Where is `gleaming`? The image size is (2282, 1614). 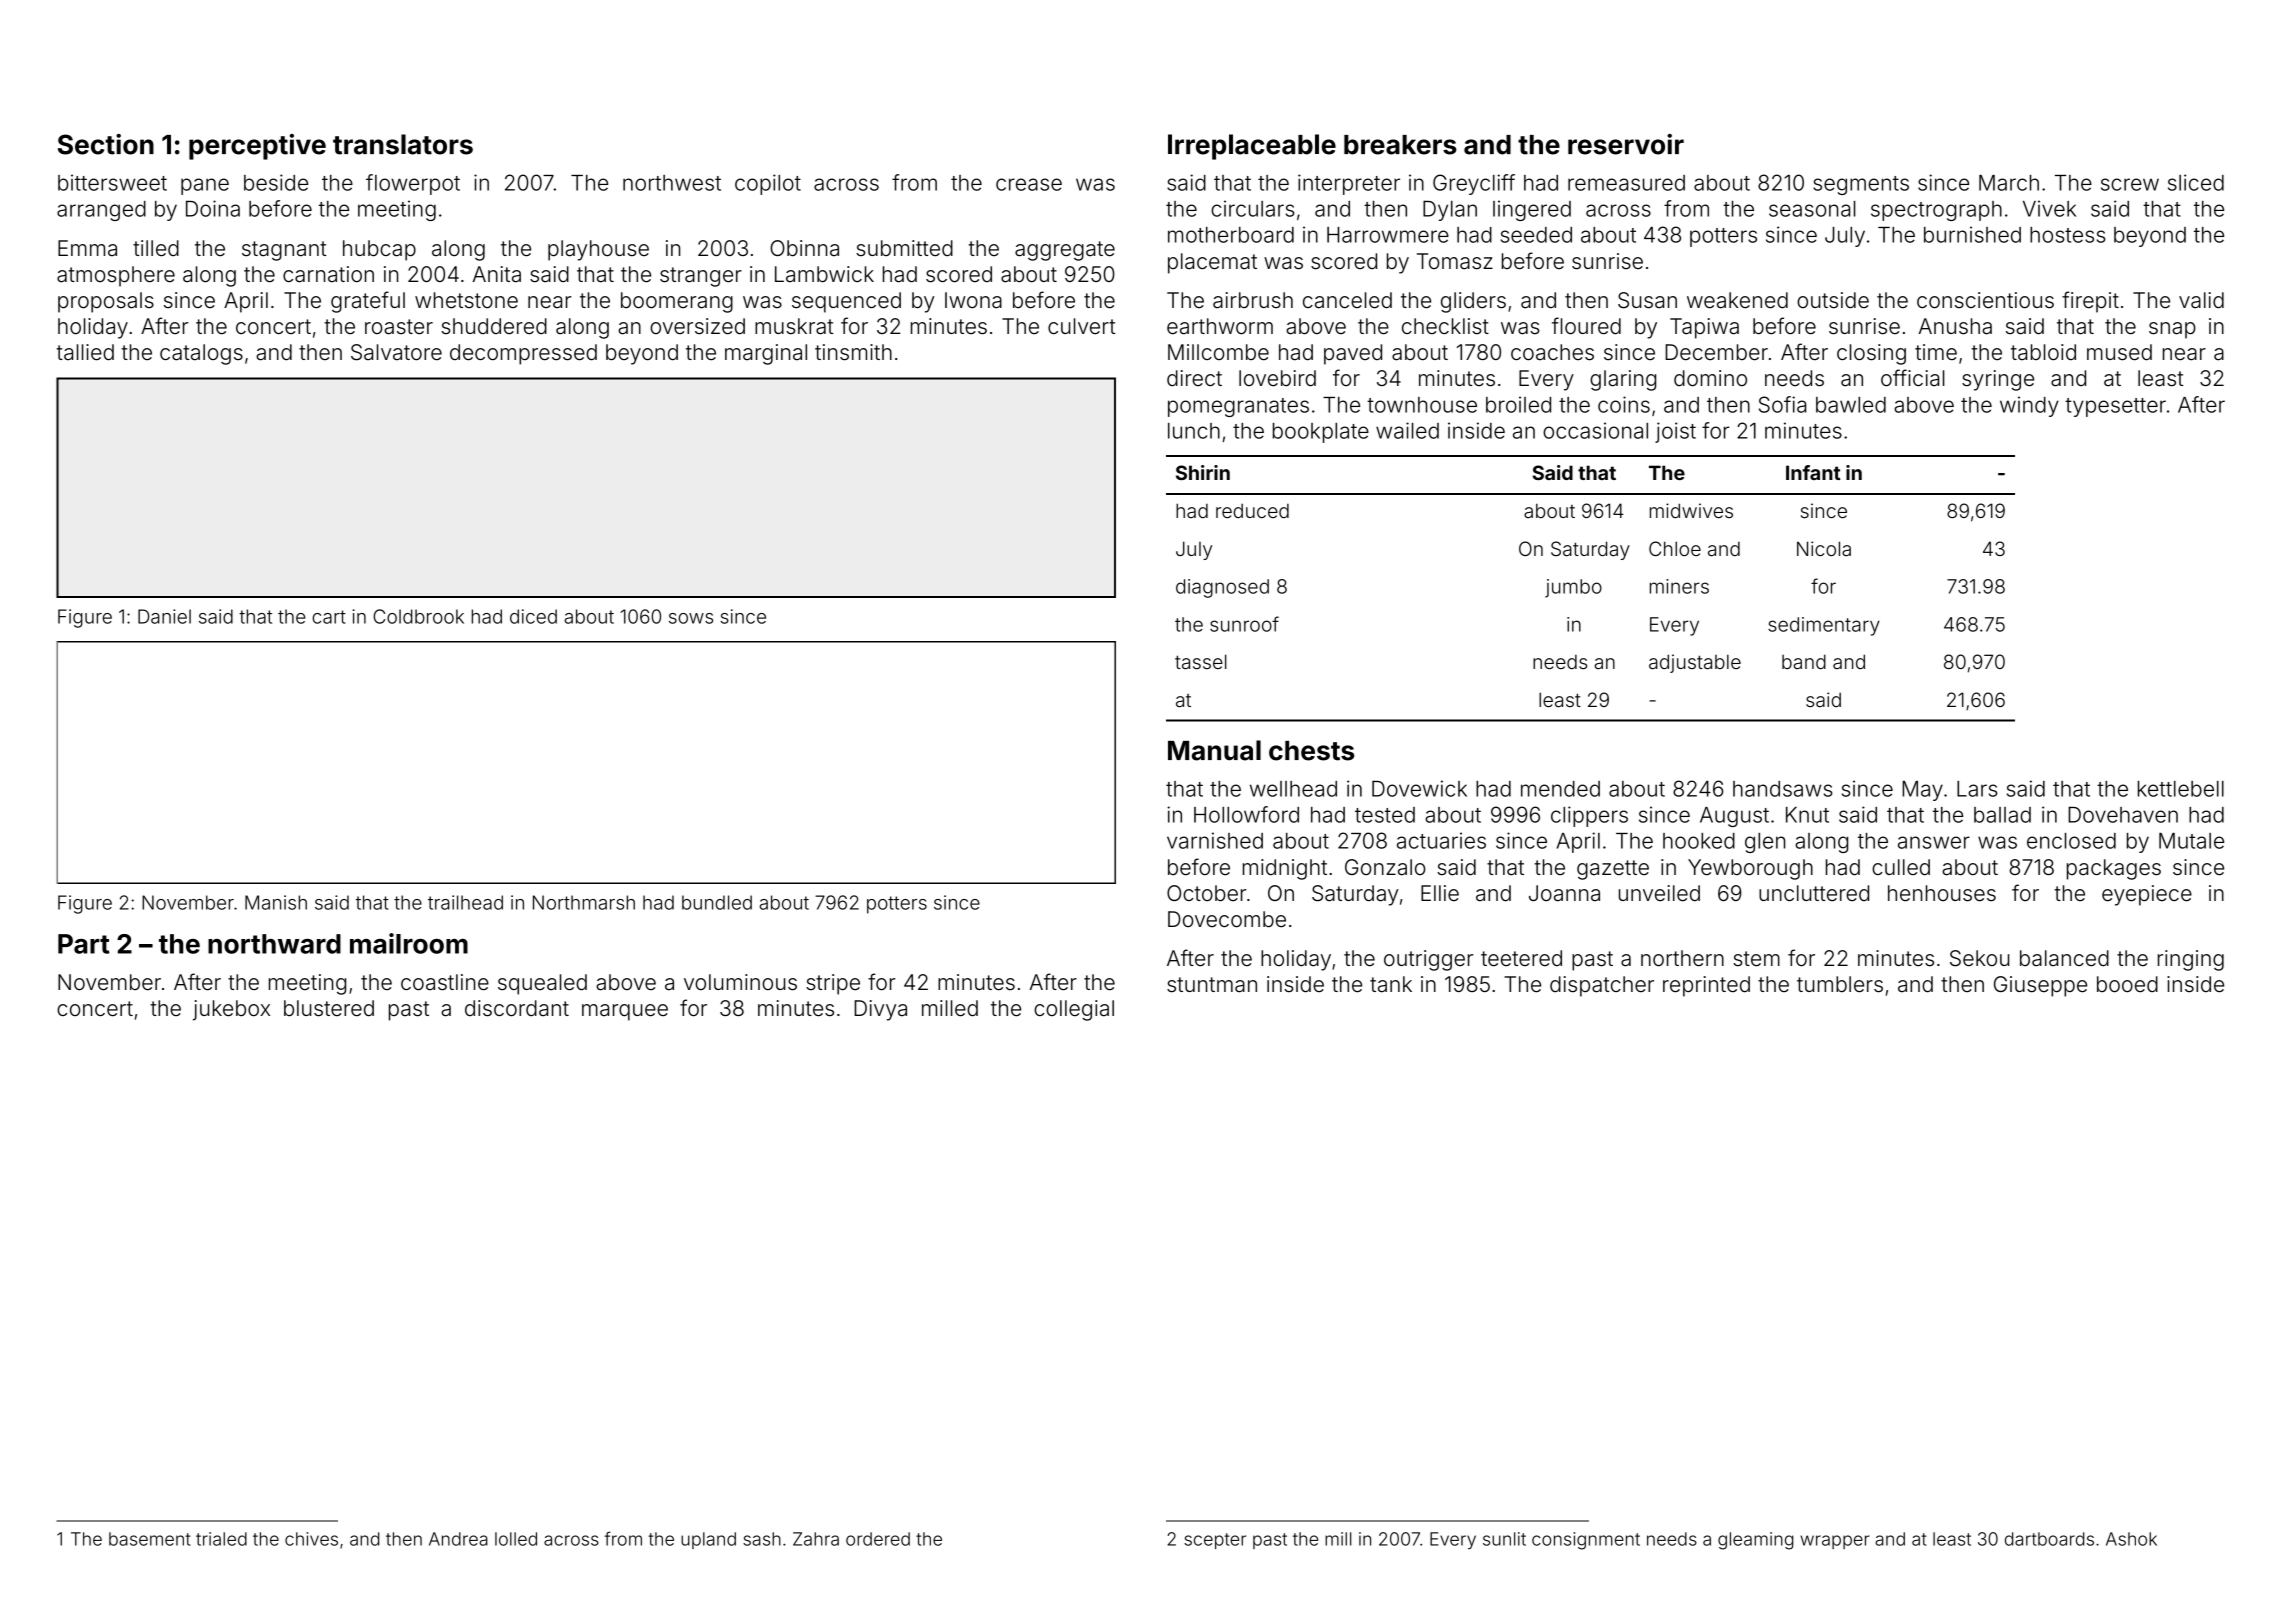
gleaming is located at coordinates (1755, 1541).
